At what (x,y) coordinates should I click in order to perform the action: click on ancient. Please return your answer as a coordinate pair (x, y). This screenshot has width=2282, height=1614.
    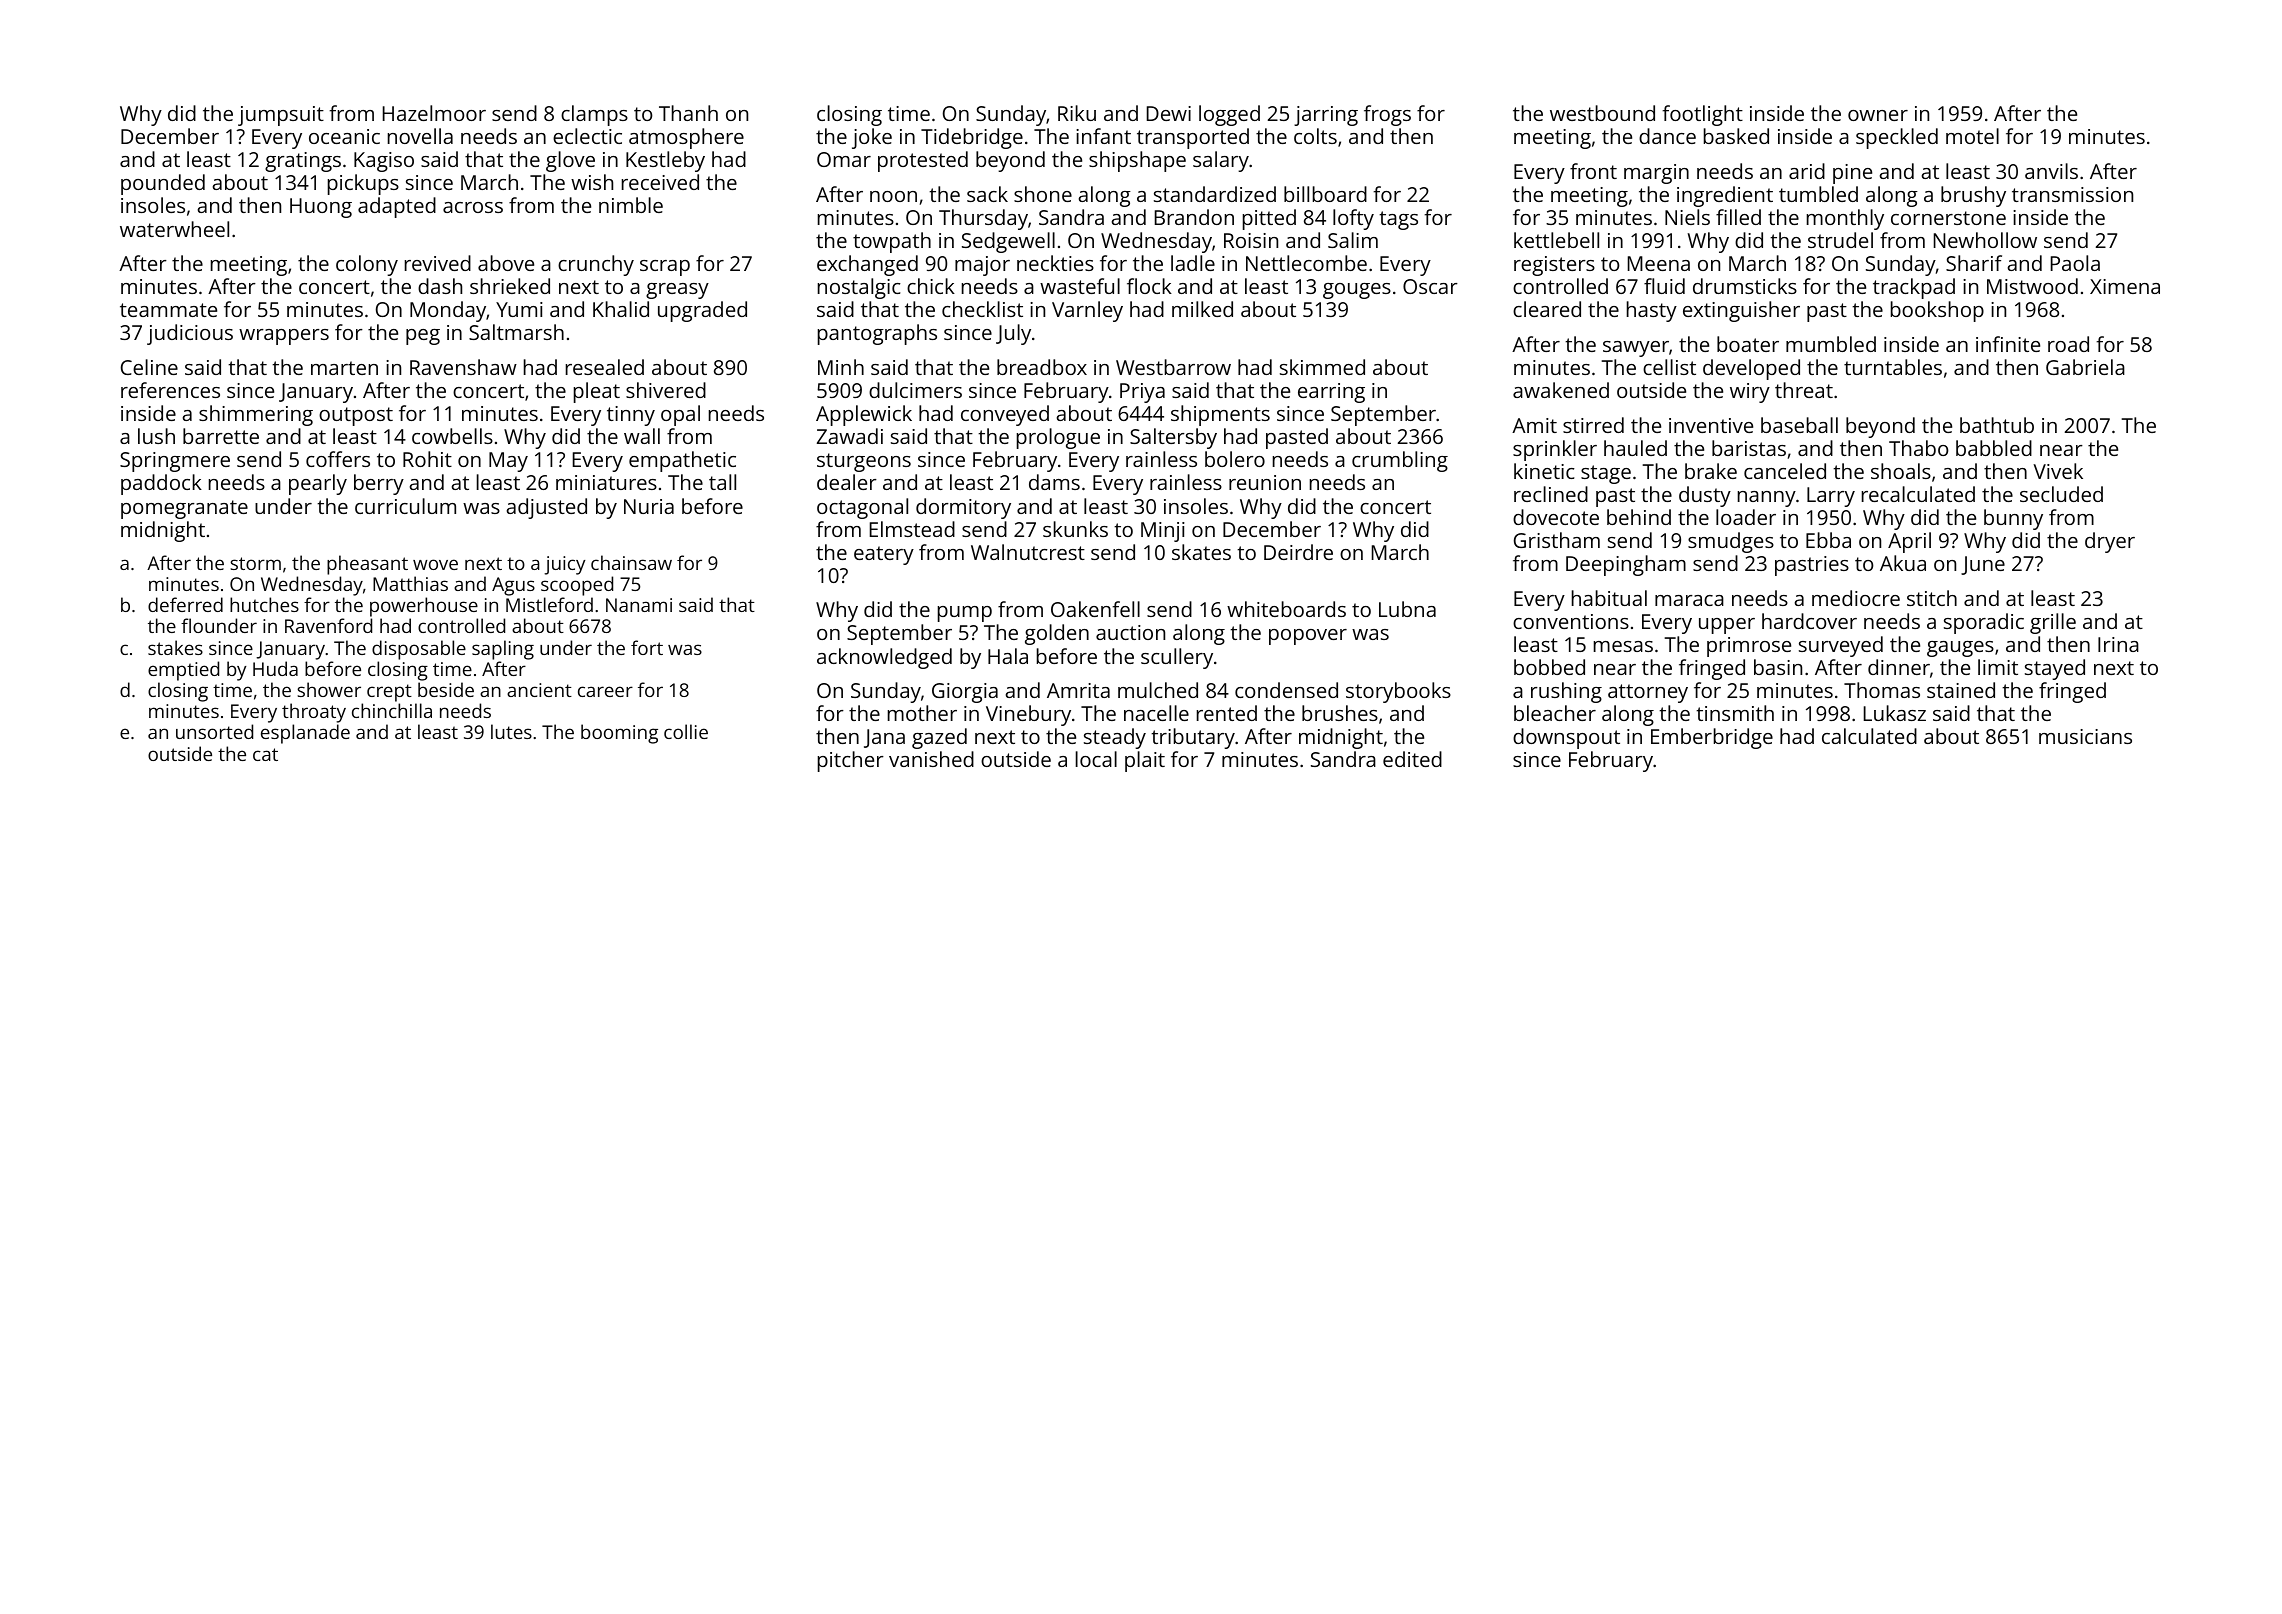
    Looking at the image, I should click on (539, 690).
